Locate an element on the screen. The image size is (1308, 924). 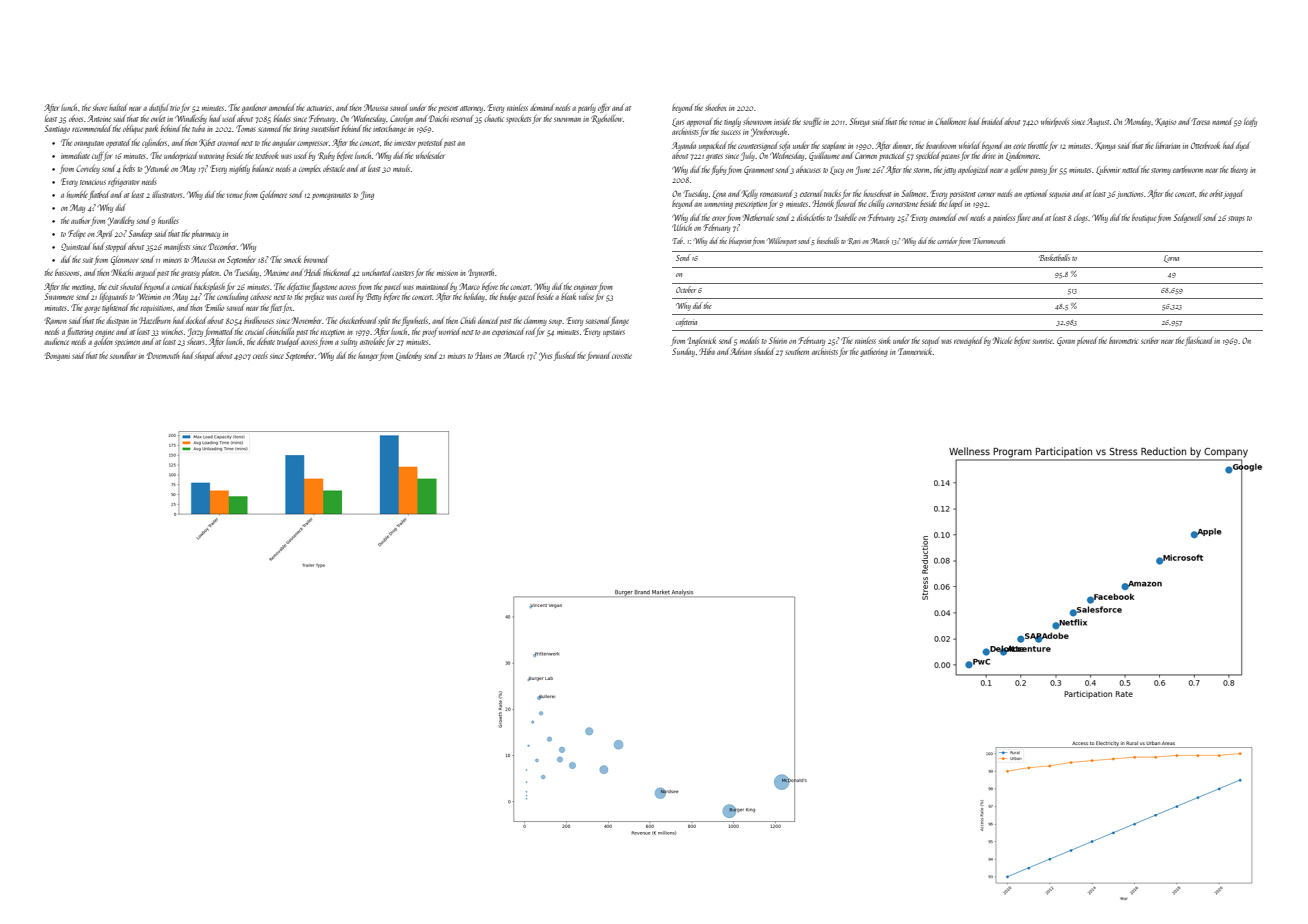
leafy is located at coordinates (1250, 122).
